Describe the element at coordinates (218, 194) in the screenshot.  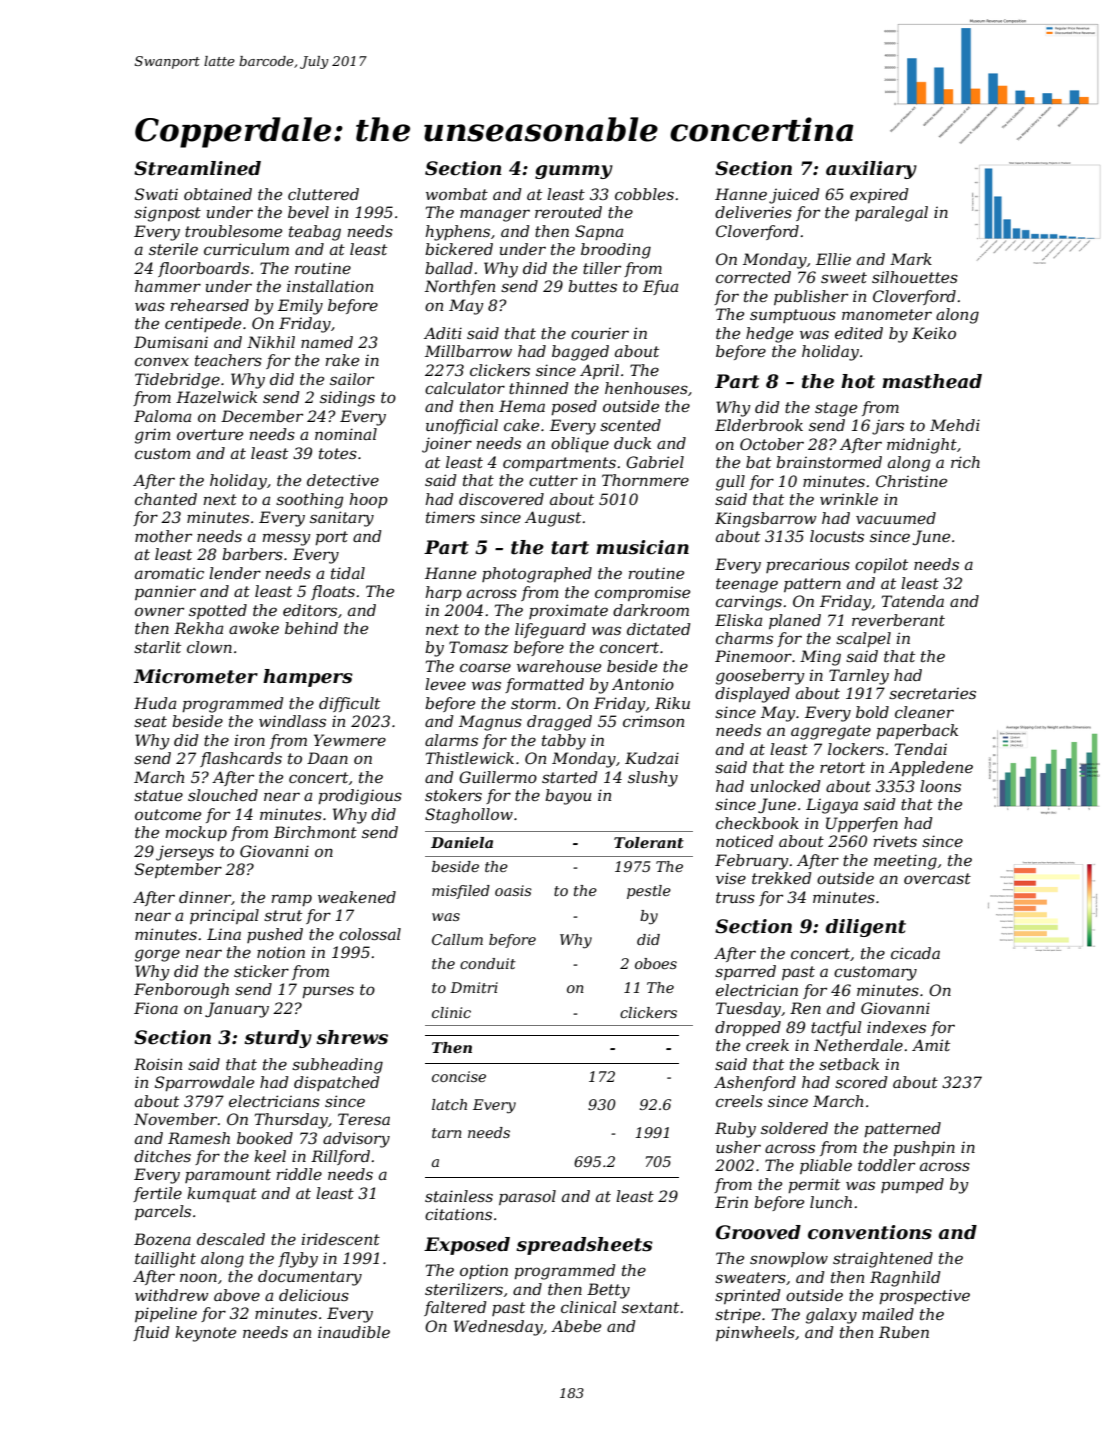
I see `obtained` at that location.
